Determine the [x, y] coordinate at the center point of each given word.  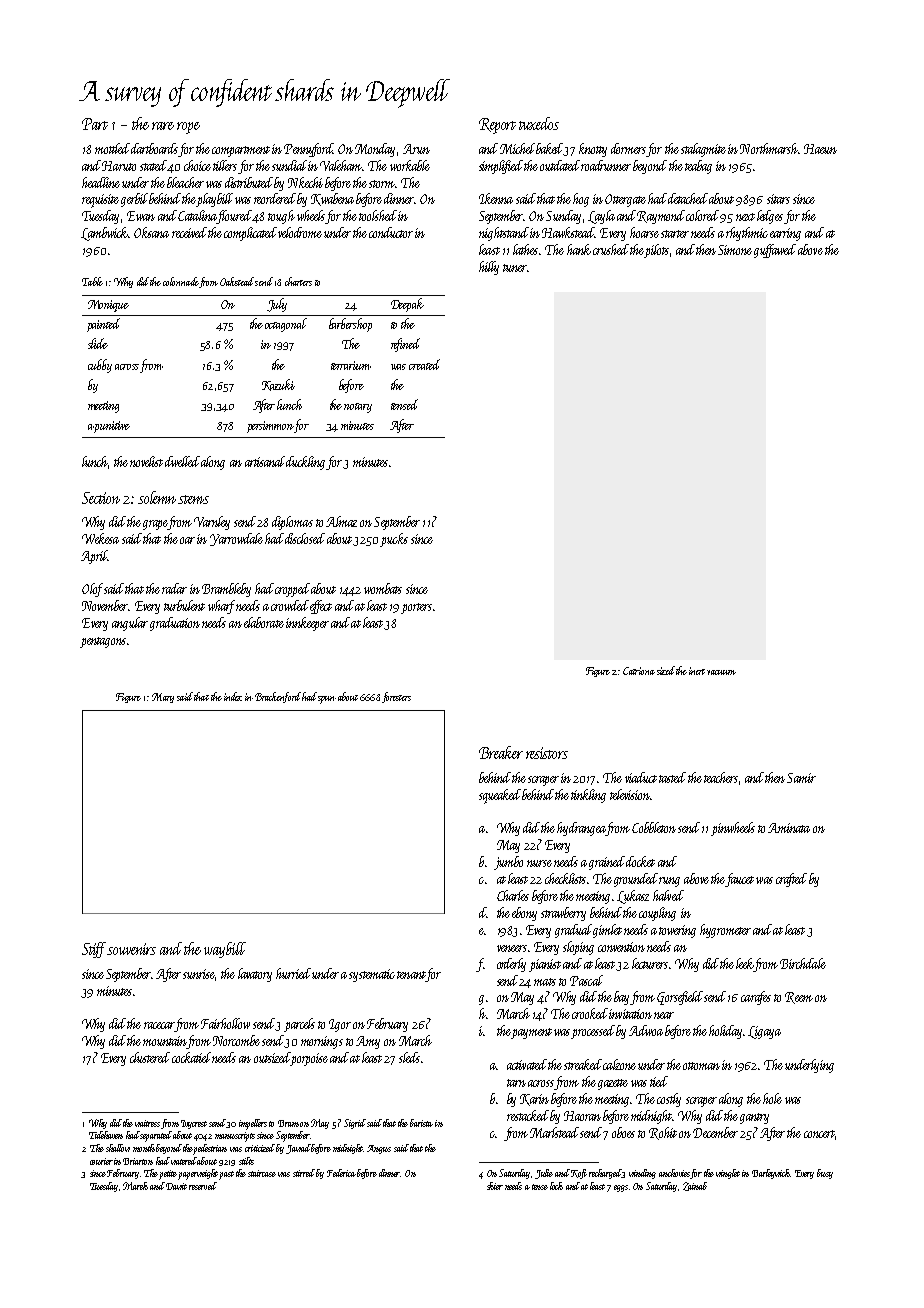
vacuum [721, 672]
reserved [203, 1186]
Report [497, 126]
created [424, 364]
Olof [92, 590]
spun [327, 700]
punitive [112, 427]
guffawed [775, 251]
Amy [368, 1042]
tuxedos [539, 123]
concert [819, 1134]
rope [188, 128]
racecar [159, 1027]
